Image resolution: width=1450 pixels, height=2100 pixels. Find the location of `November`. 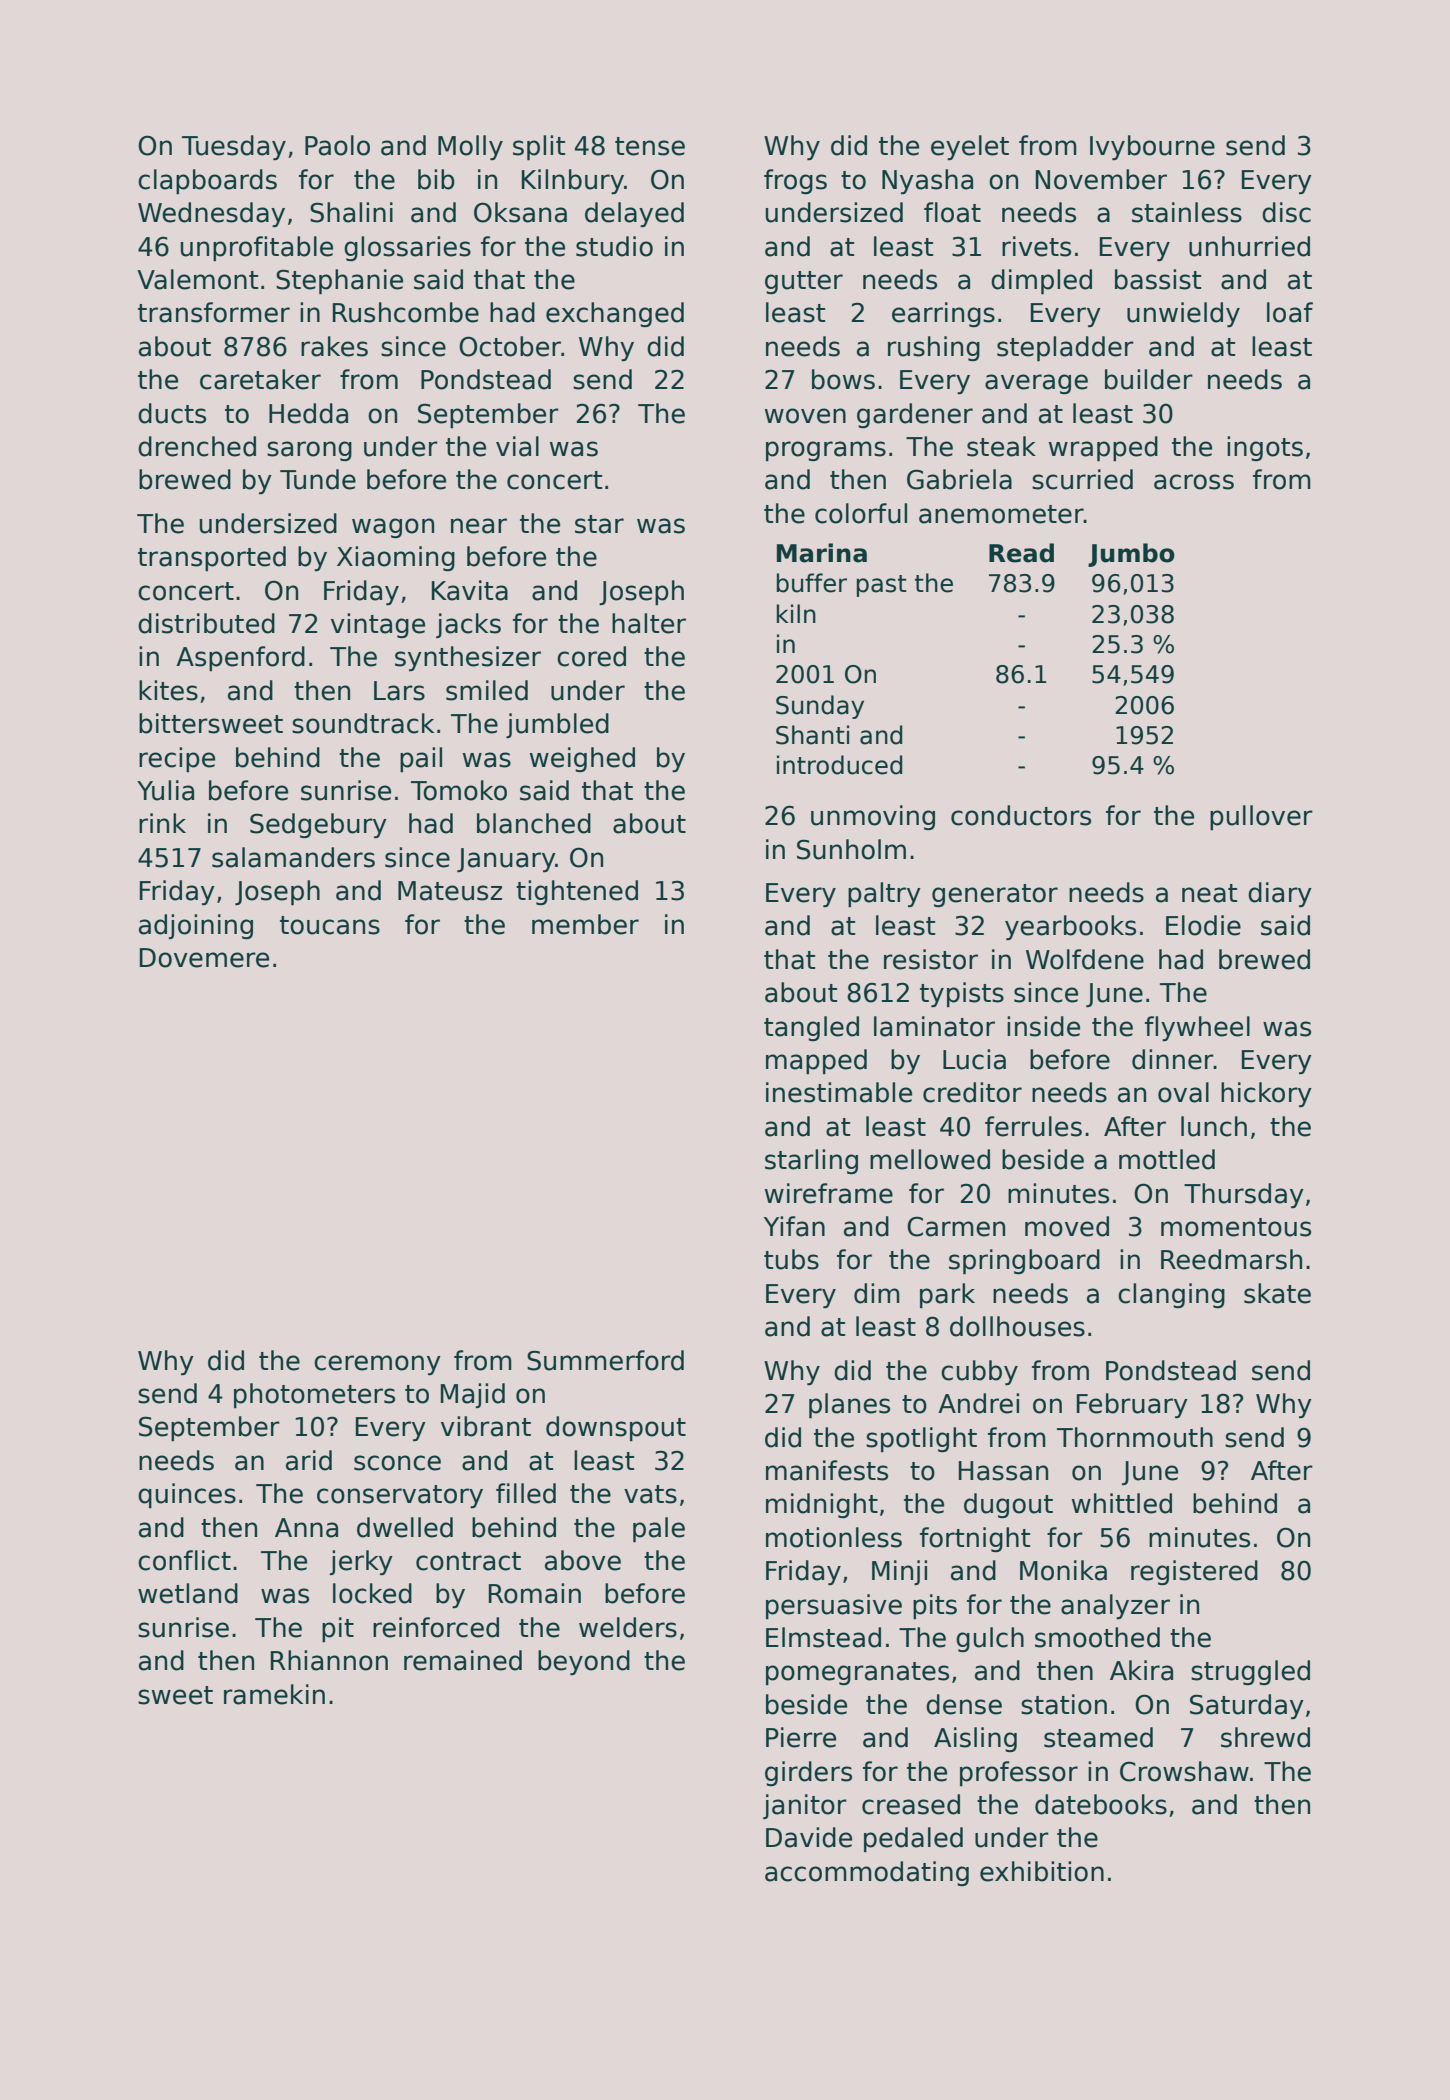

November is located at coordinates (1101, 179).
